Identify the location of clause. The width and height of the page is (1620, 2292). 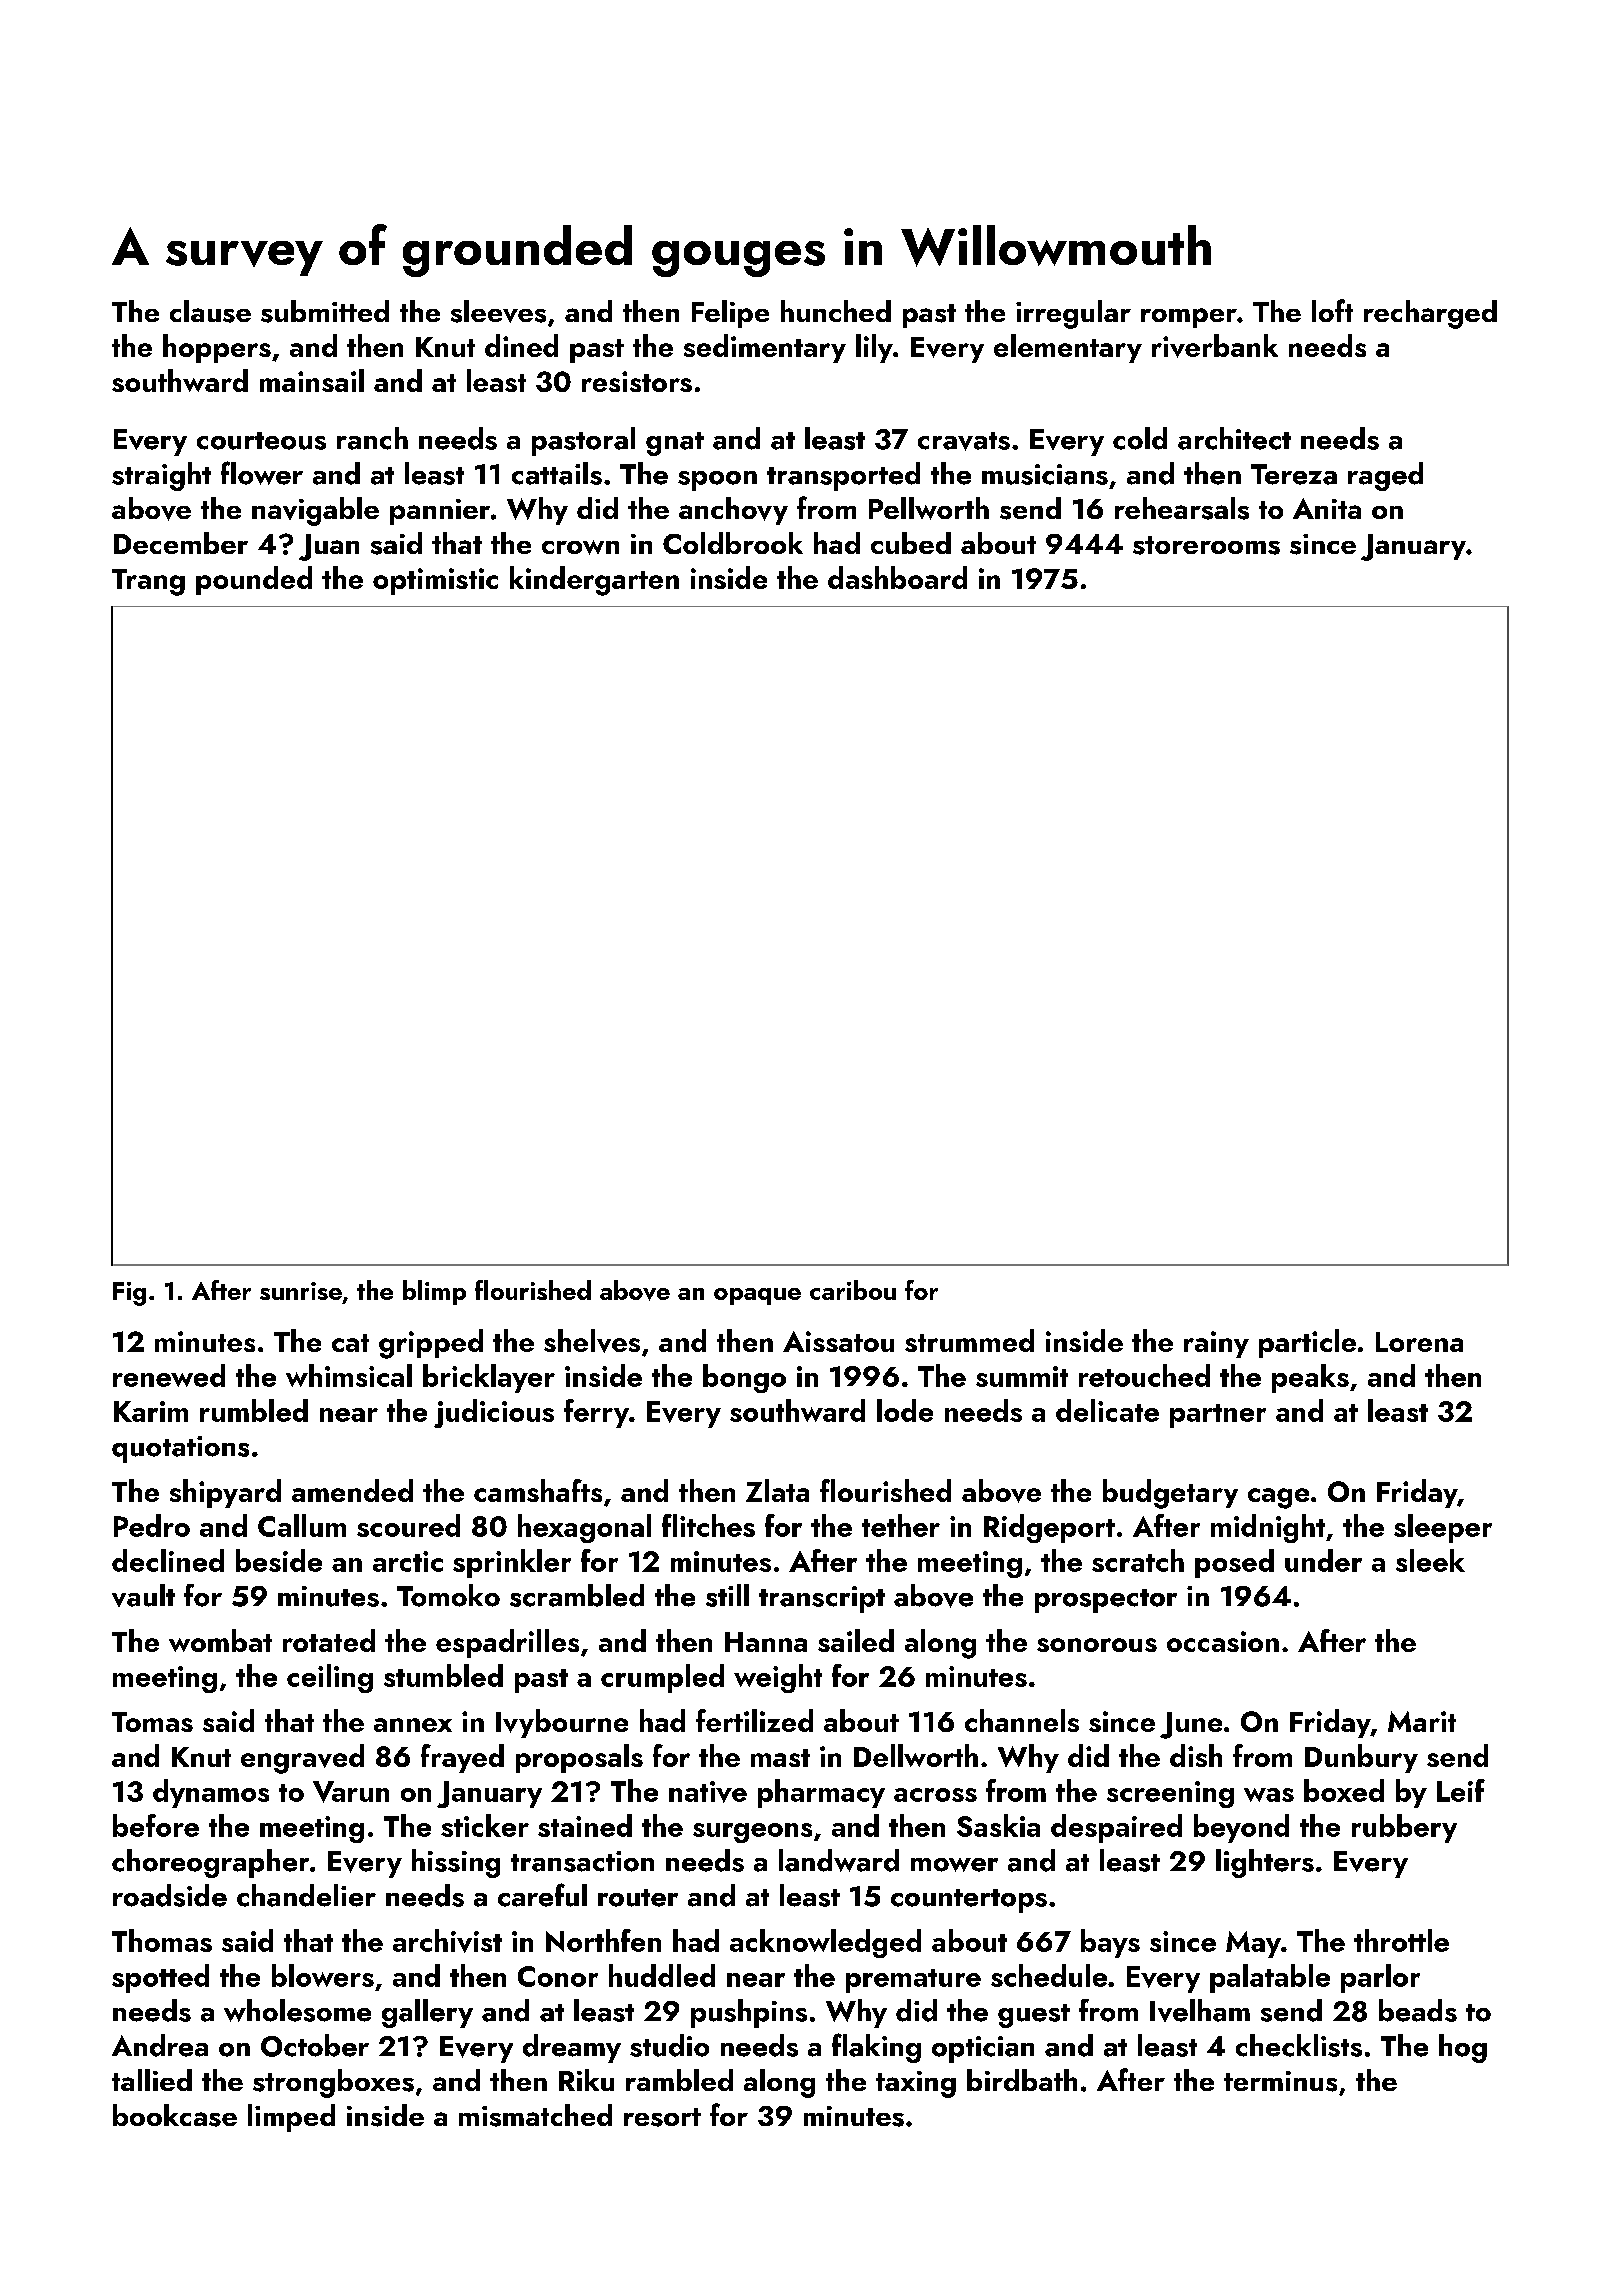
(210, 311).
